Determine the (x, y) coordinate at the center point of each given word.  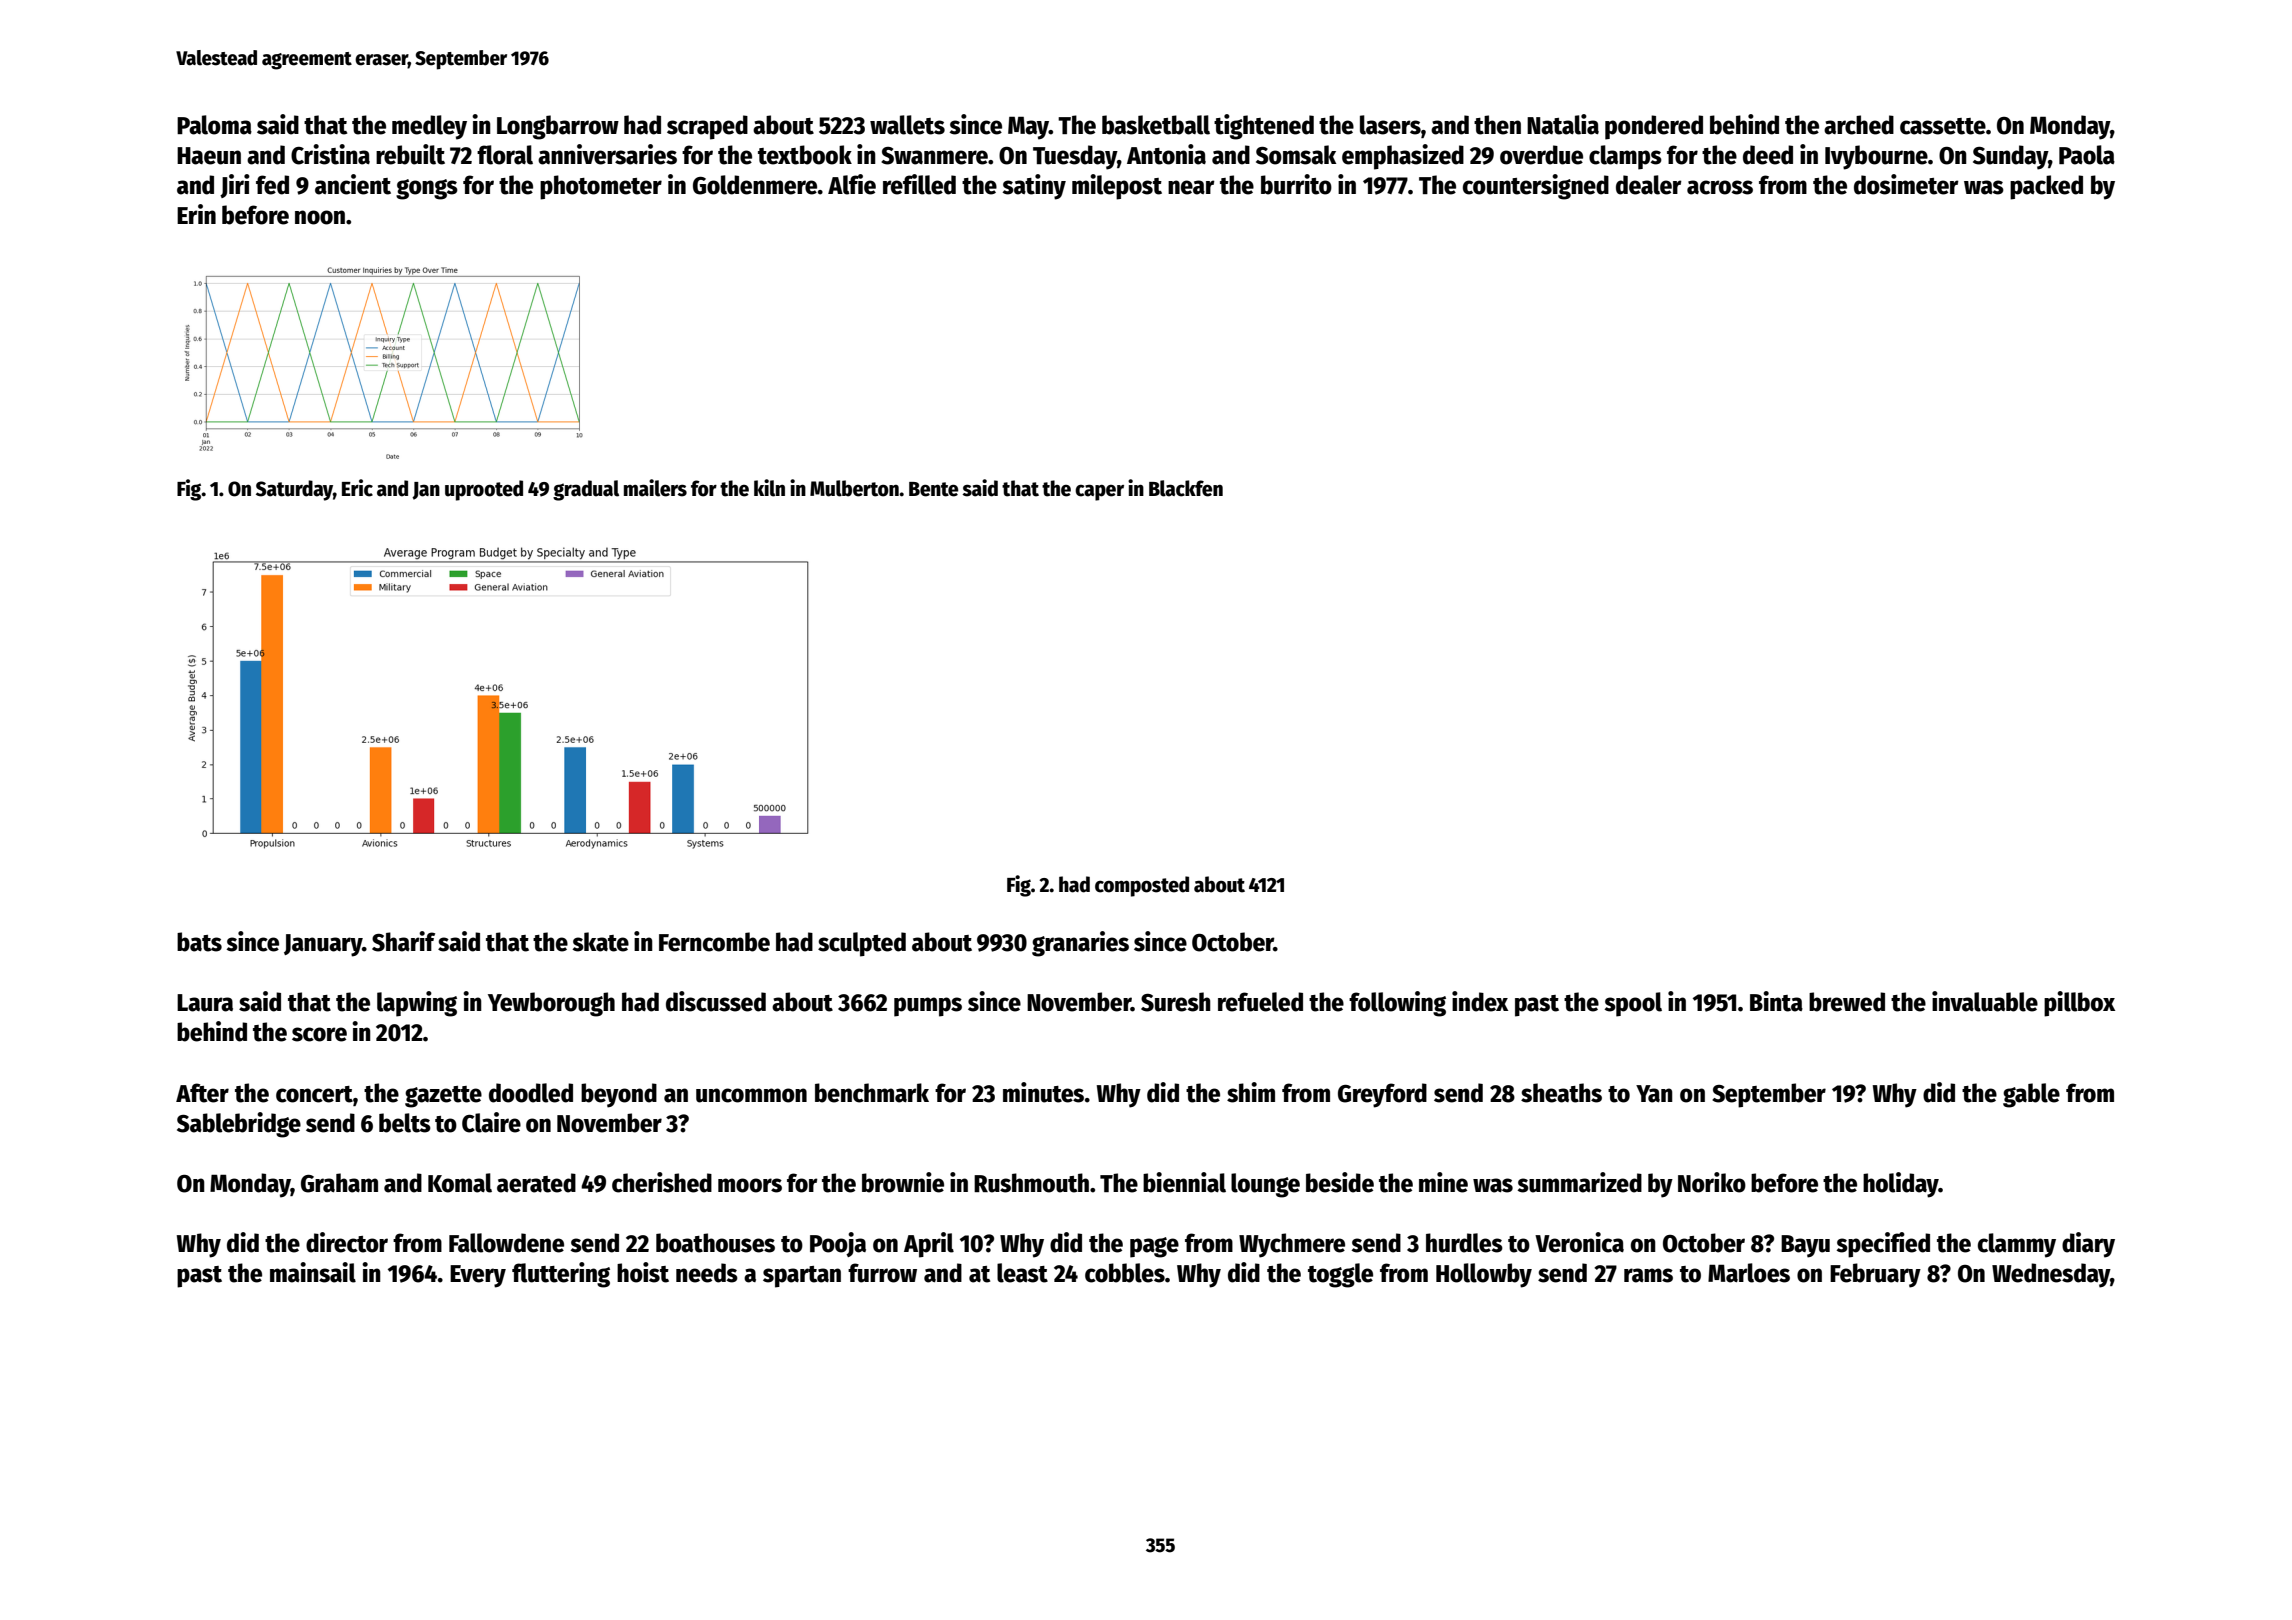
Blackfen (1186, 488)
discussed (716, 1001)
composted (1142, 886)
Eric (357, 488)
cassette (1943, 126)
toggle (1340, 1275)
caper (1099, 492)
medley (429, 127)
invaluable (1985, 1001)
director (347, 1242)
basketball (1156, 125)
